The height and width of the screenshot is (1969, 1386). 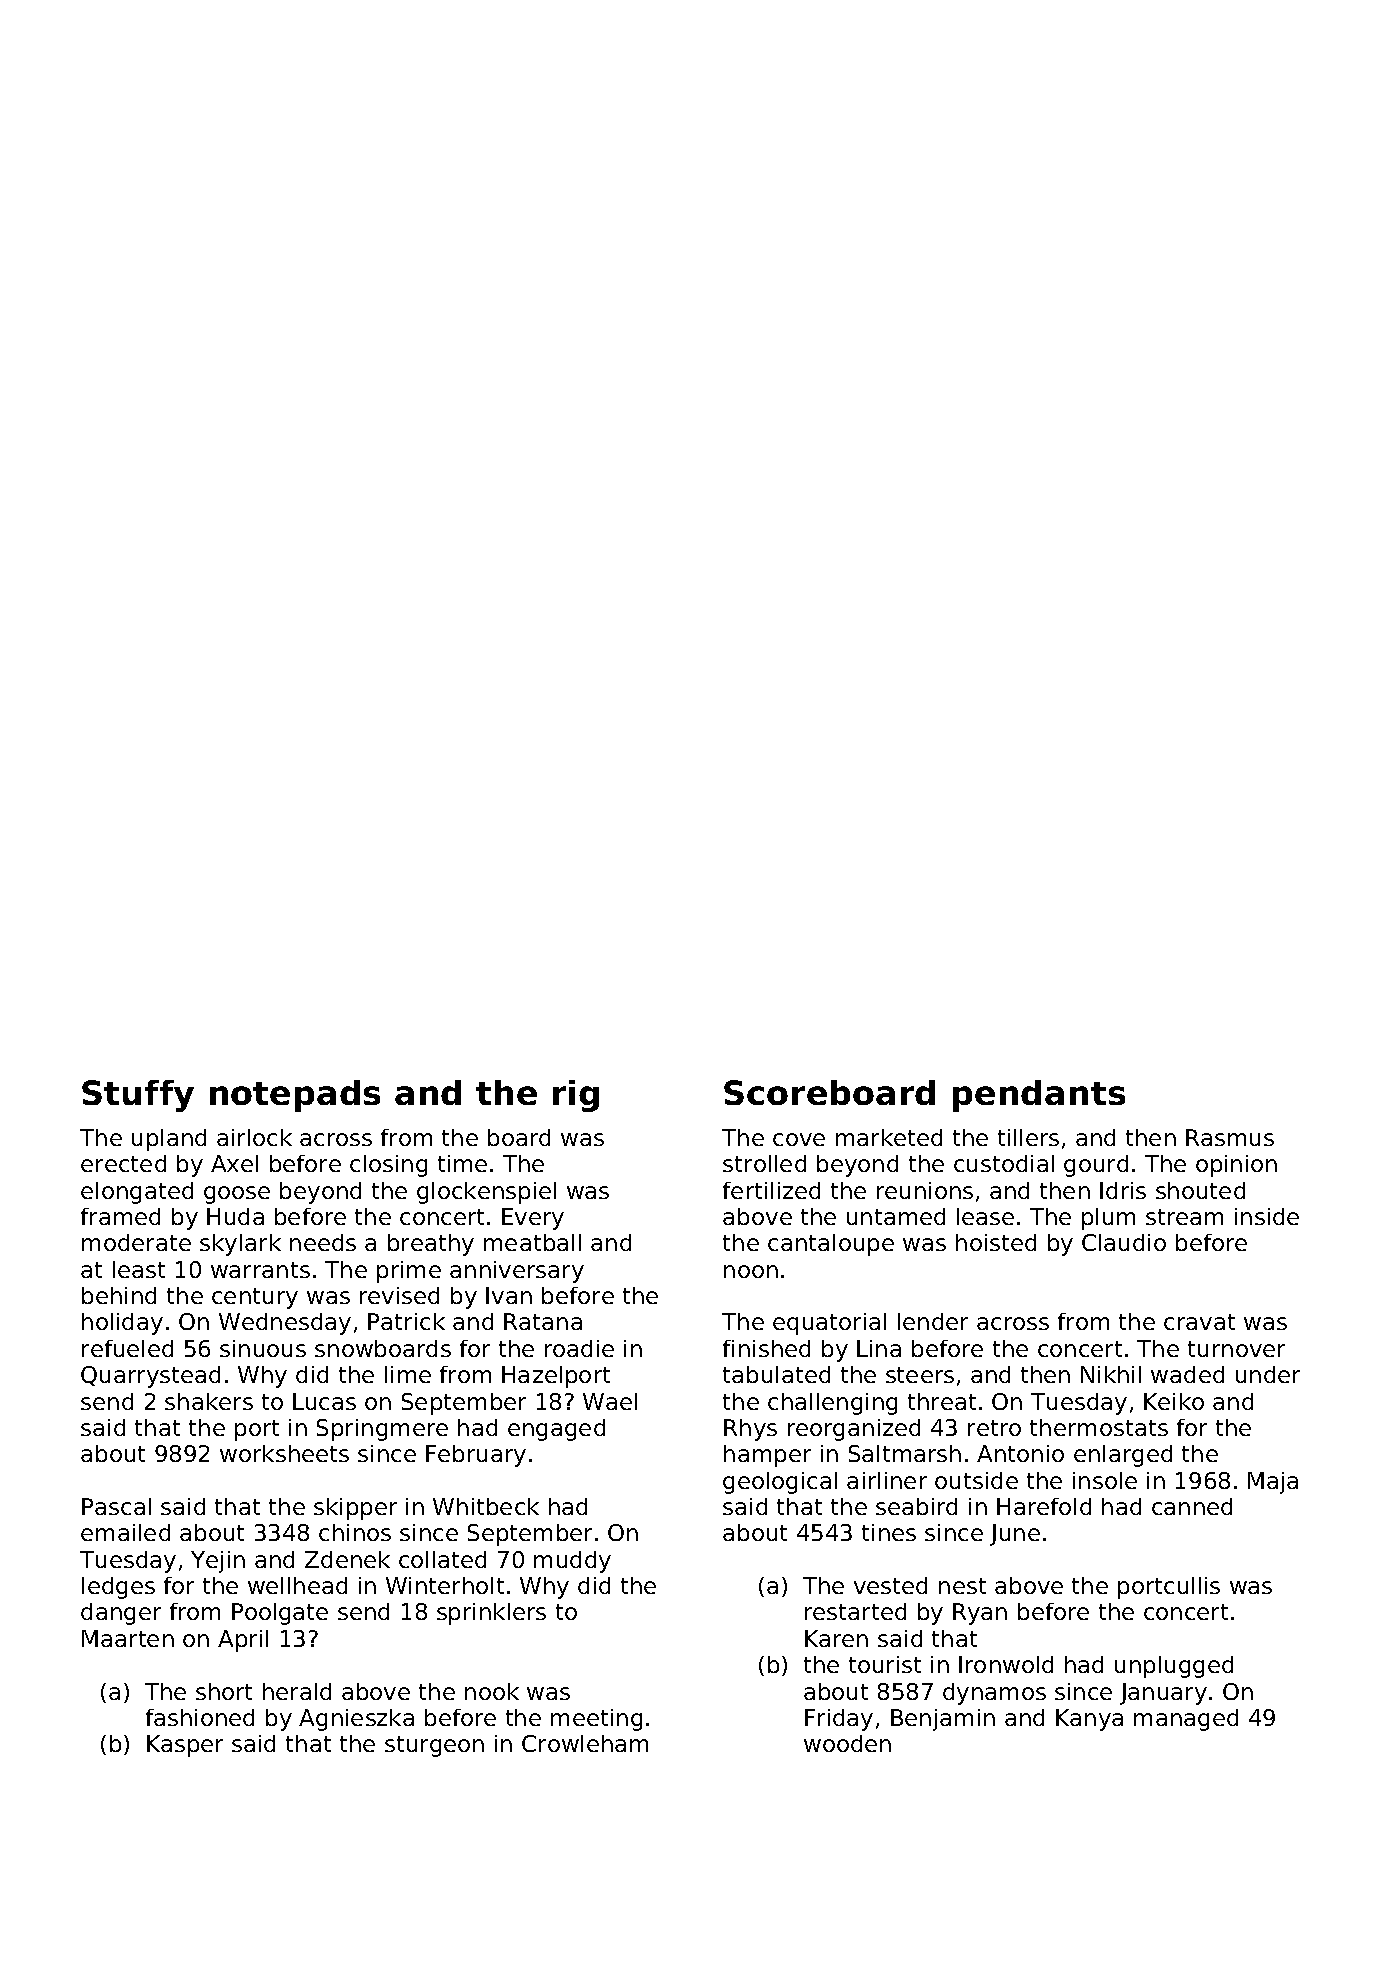 I want to click on Pascal, so click(x=116, y=1506).
